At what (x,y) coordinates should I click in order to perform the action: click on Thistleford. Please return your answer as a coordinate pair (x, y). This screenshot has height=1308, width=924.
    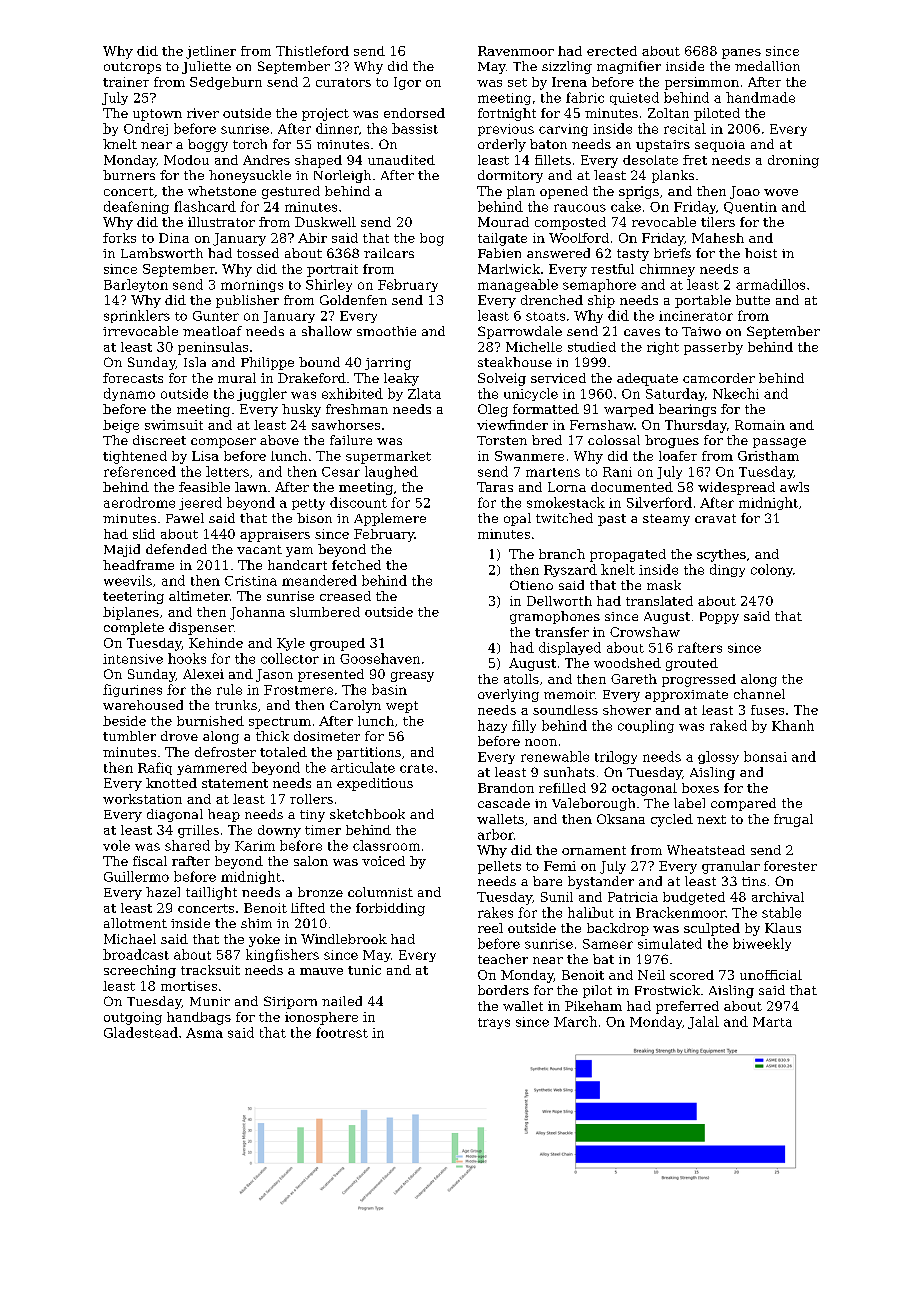
    Looking at the image, I should click on (312, 51).
